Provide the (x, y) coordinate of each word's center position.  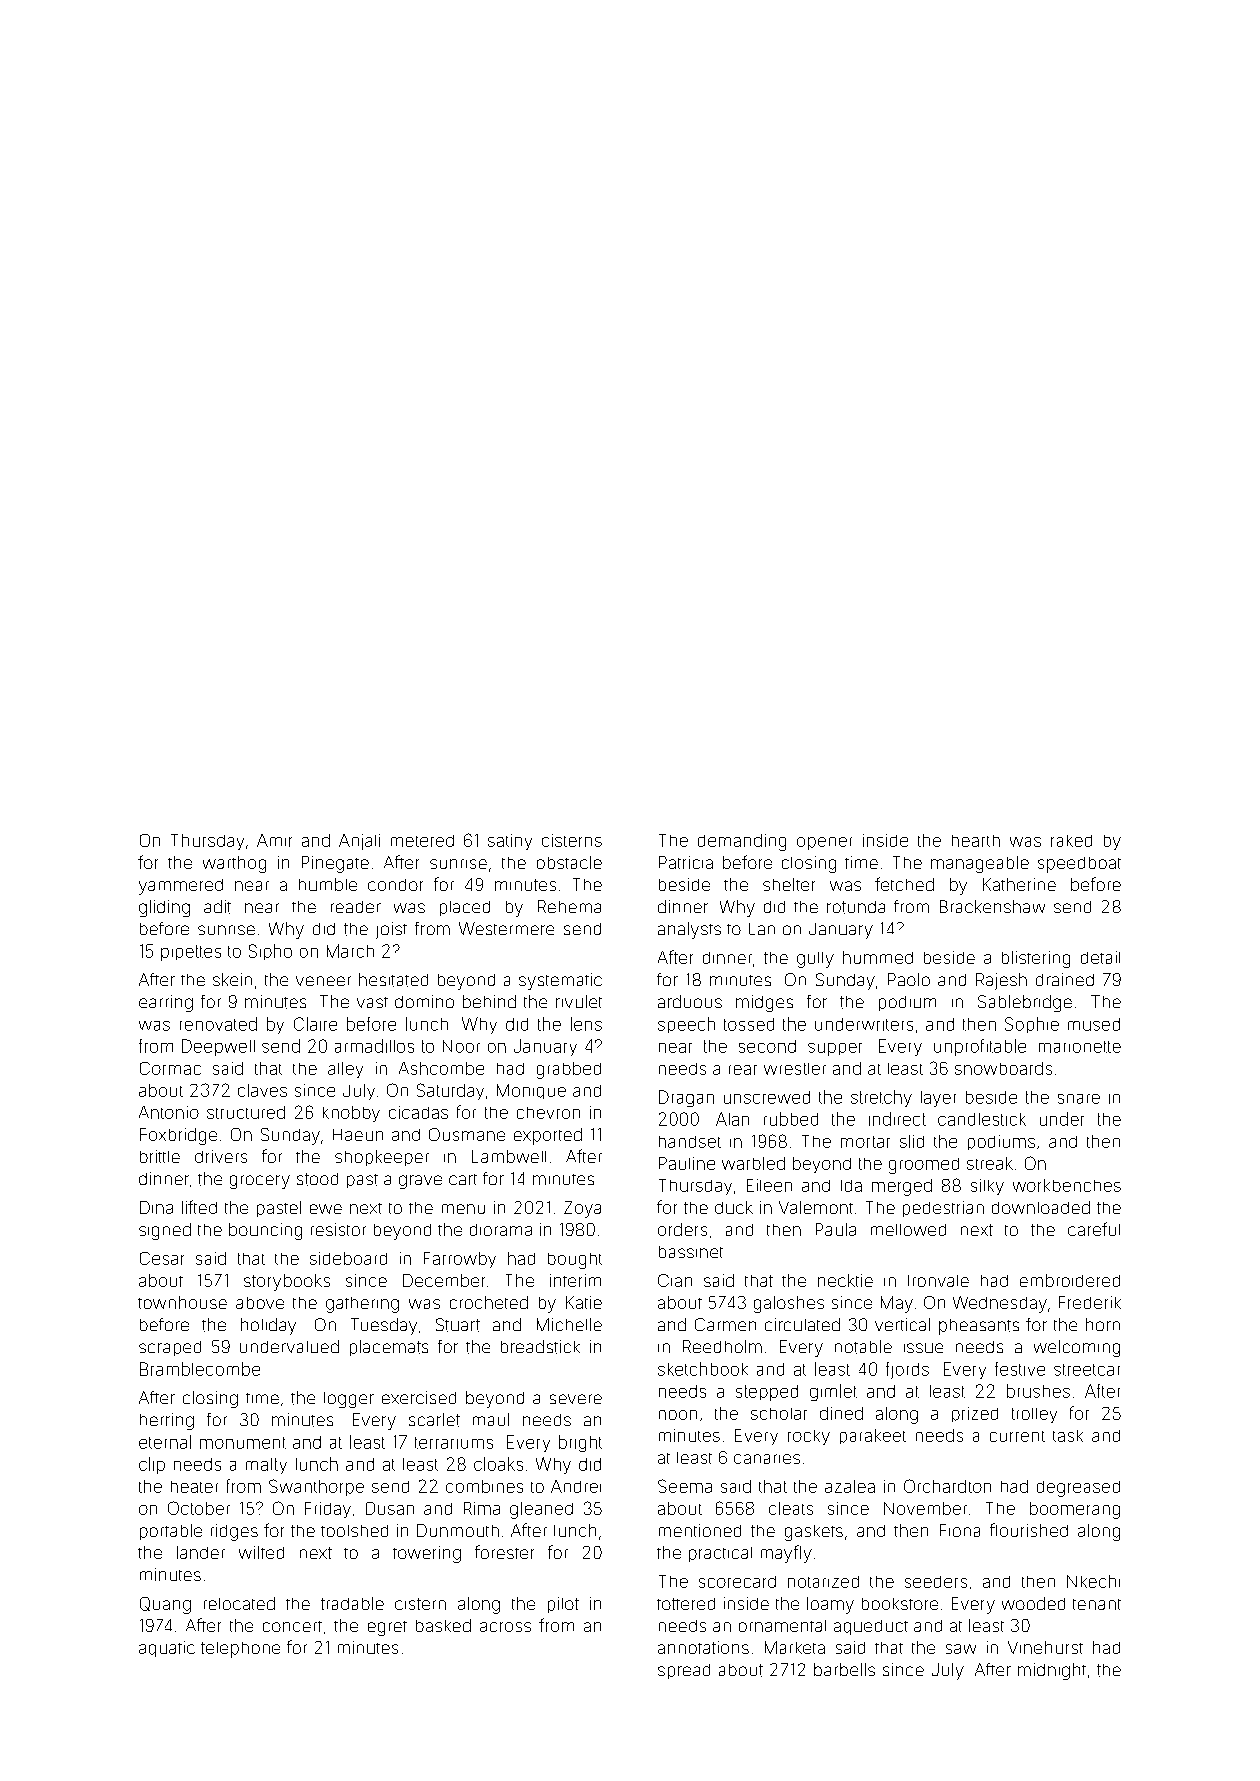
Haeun (358, 1135)
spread (684, 1671)
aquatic (167, 1649)
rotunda (856, 907)
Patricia (686, 862)
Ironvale (938, 1281)
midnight (1052, 1671)
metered (422, 841)
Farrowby (460, 1260)
